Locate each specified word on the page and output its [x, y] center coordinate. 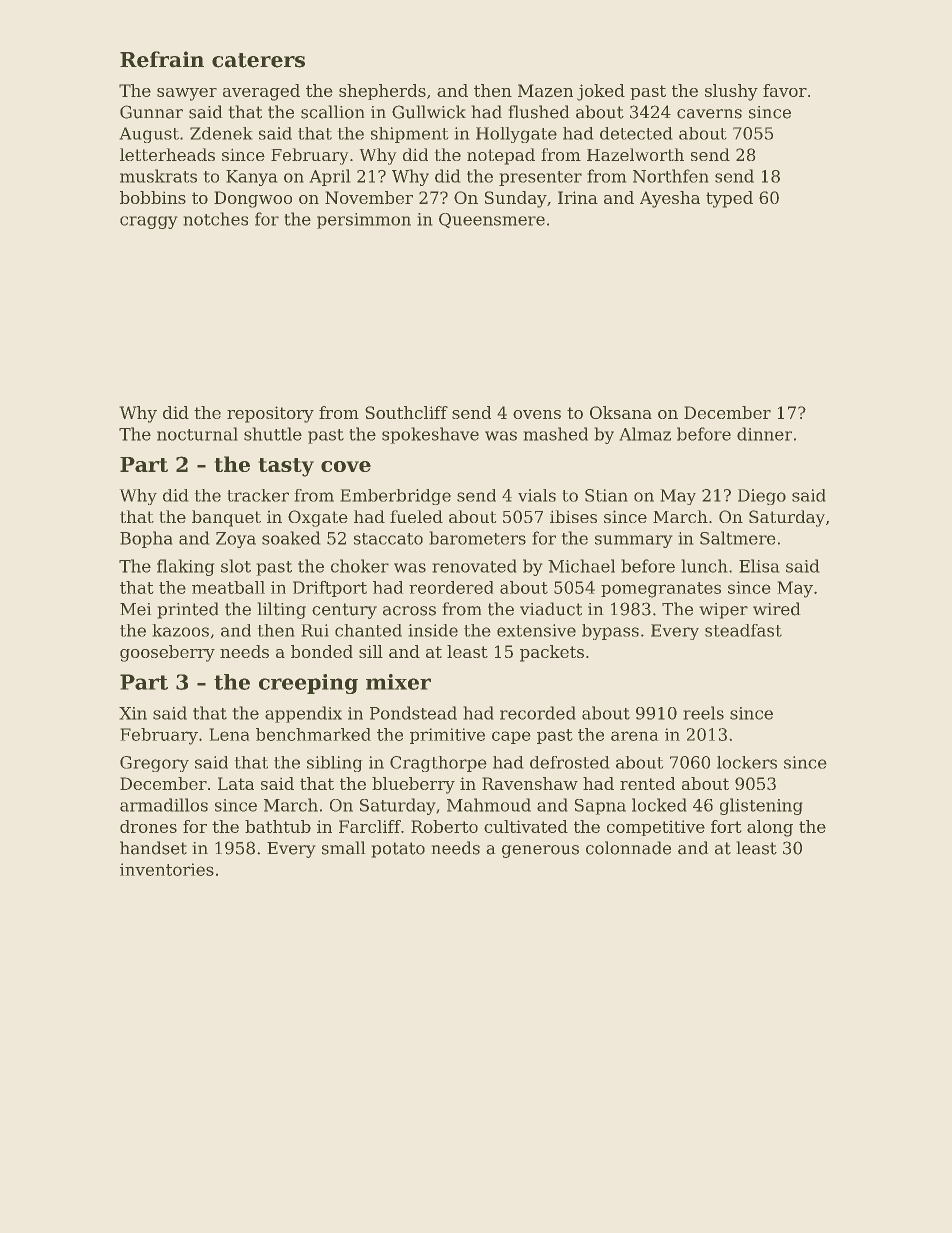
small [344, 848]
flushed [539, 112]
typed [729, 199]
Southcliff [406, 412]
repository [270, 414]
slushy [731, 92]
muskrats [158, 176]
